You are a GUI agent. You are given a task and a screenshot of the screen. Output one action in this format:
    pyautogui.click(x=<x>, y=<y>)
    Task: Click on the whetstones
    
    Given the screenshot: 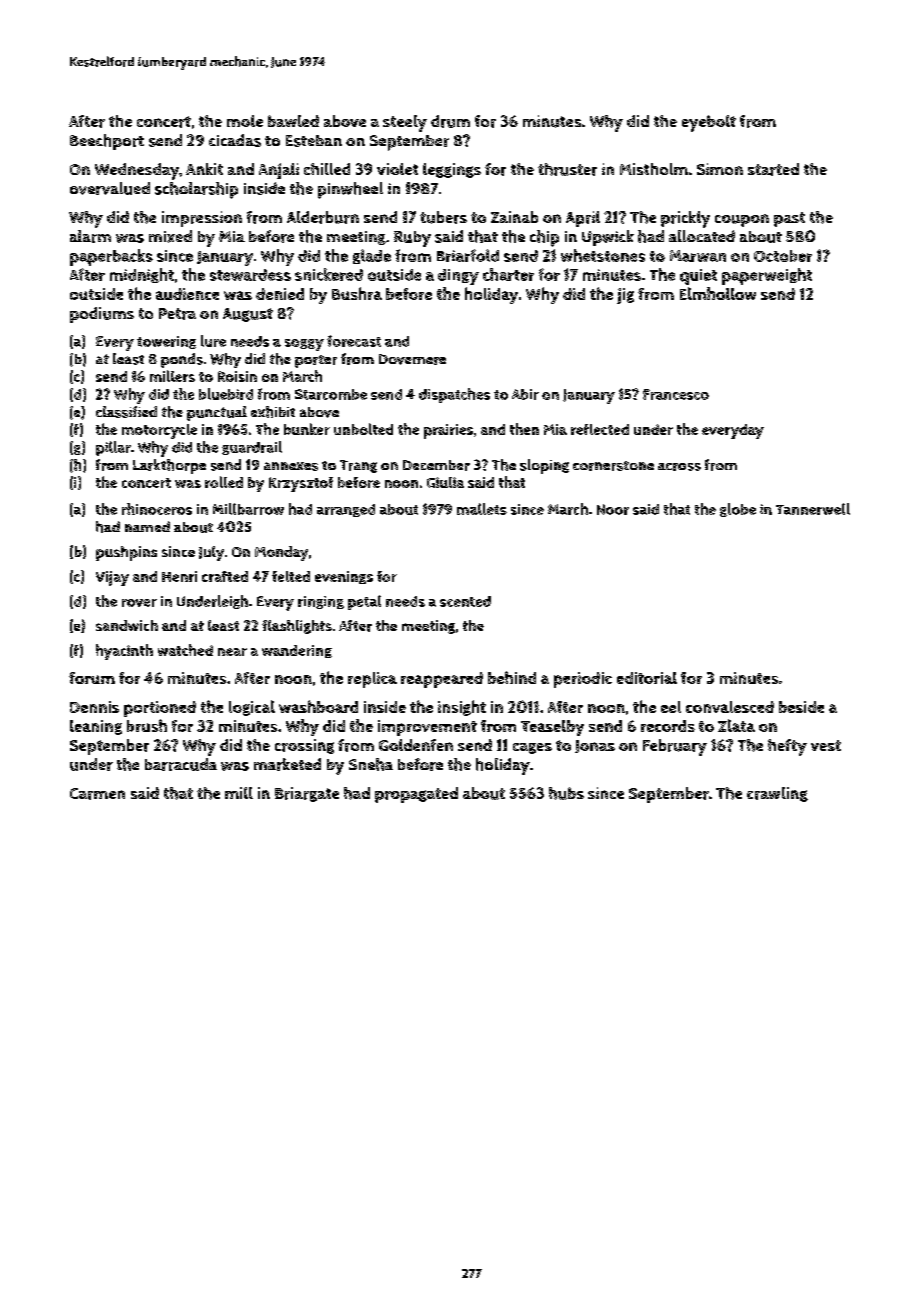 What is the action you would take?
    pyautogui.click(x=603, y=255)
